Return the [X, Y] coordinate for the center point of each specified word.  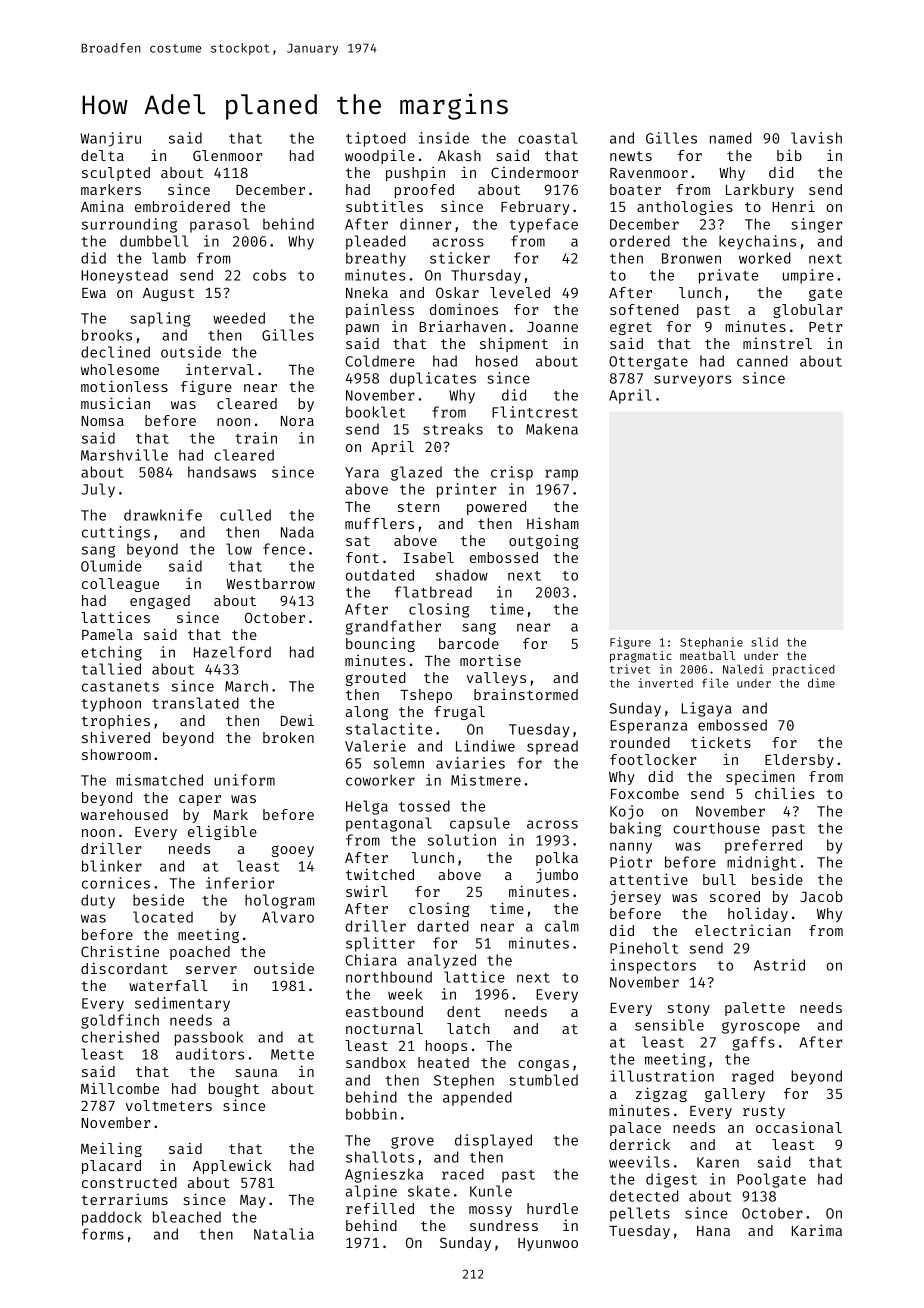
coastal [548, 138]
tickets [721, 742]
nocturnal [384, 1028]
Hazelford [232, 652]
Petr [825, 327]
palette [755, 1009]
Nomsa [102, 421]
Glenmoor [227, 155]
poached [200, 953]
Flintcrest [535, 412]
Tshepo [426, 696]
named [731, 138]
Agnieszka [384, 1175]
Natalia [284, 1234]
